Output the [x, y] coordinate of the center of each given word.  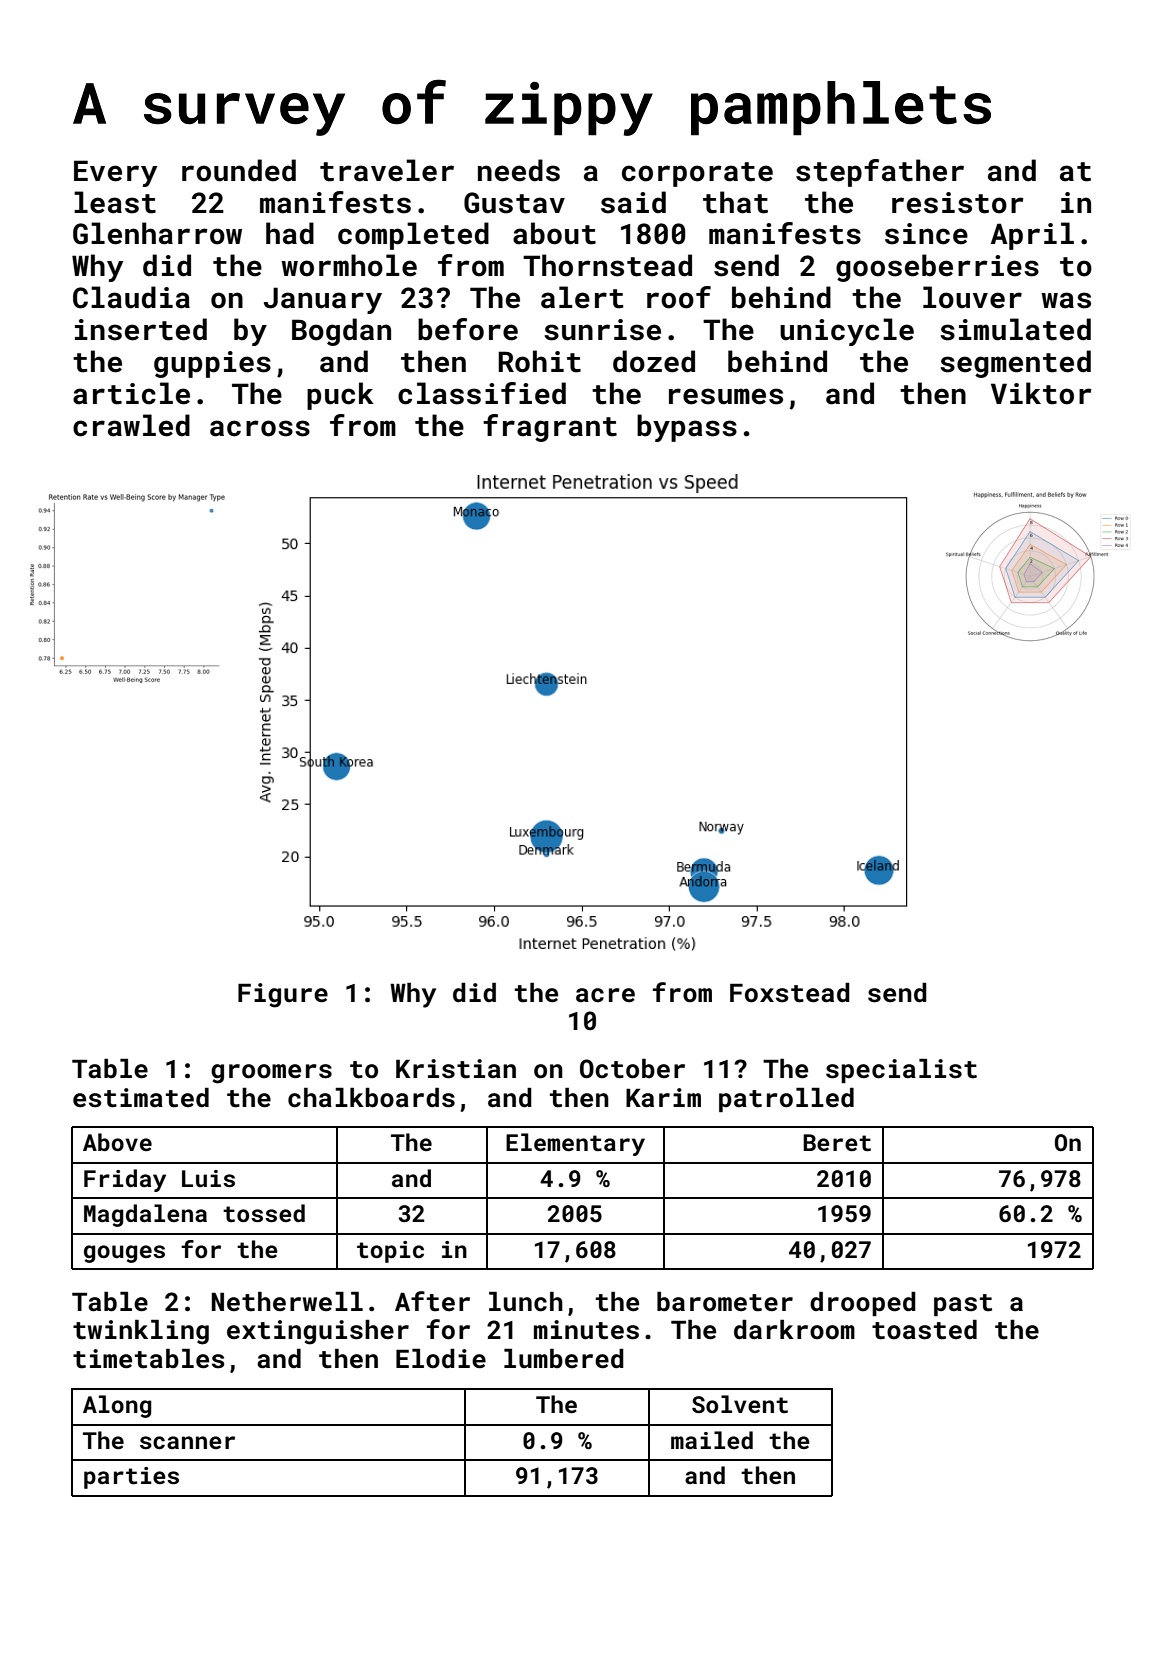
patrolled [786, 1100]
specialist [901, 1071]
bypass [687, 428]
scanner [187, 1442]
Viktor [1041, 393]
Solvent [740, 1404]
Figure [283, 995]
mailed [712, 1440]
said [633, 202]
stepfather [880, 173]
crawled [131, 425]
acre [605, 995]
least [115, 202]
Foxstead [790, 993]
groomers [271, 1074]
